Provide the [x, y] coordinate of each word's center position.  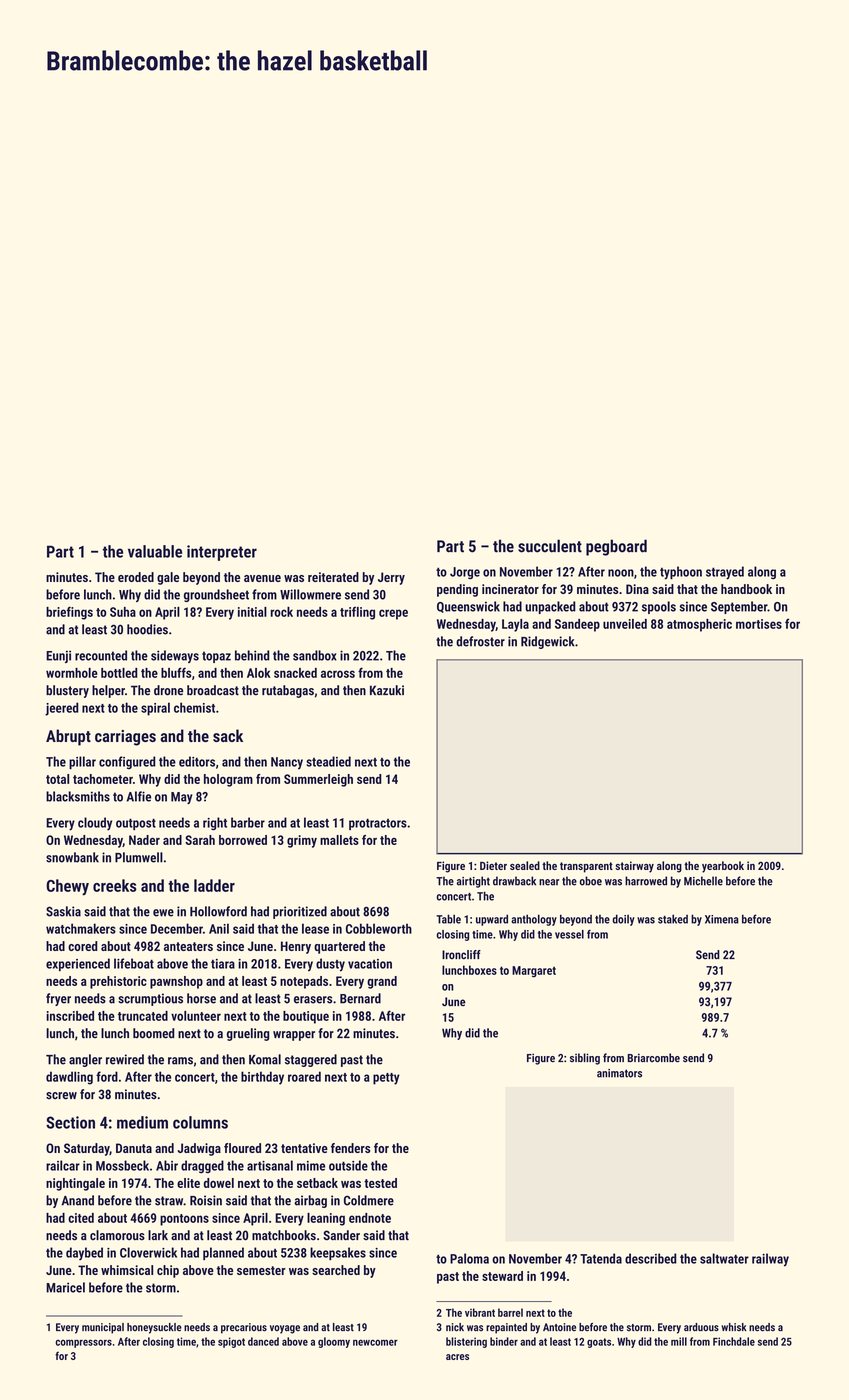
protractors [378, 824]
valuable [155, 551]
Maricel [65, 1287]
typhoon [681, 573]
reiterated [333, 577]
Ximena [722, 919]
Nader [144, 840]
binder [504, 1341]
